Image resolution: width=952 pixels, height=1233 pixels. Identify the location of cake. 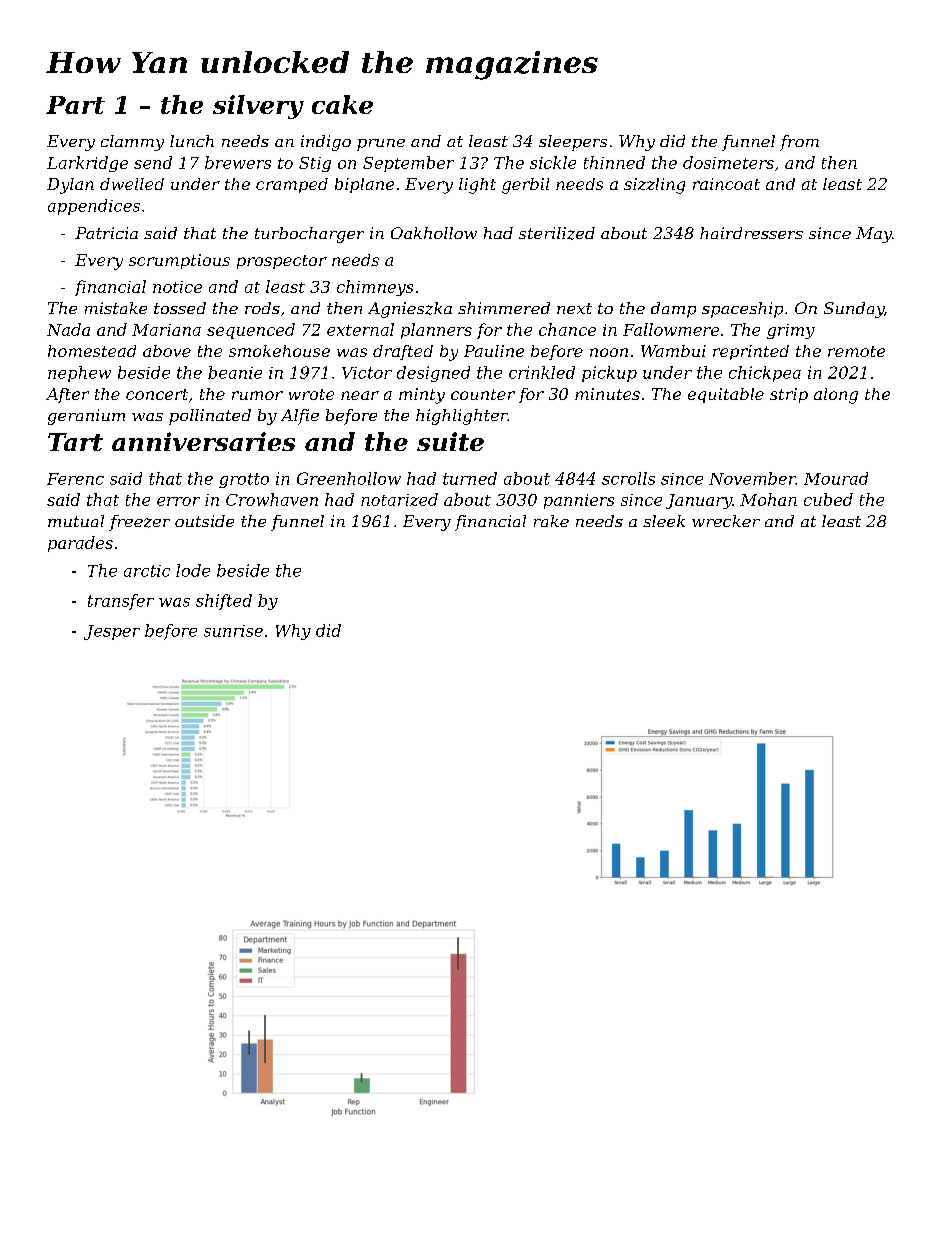
(342, 104).
